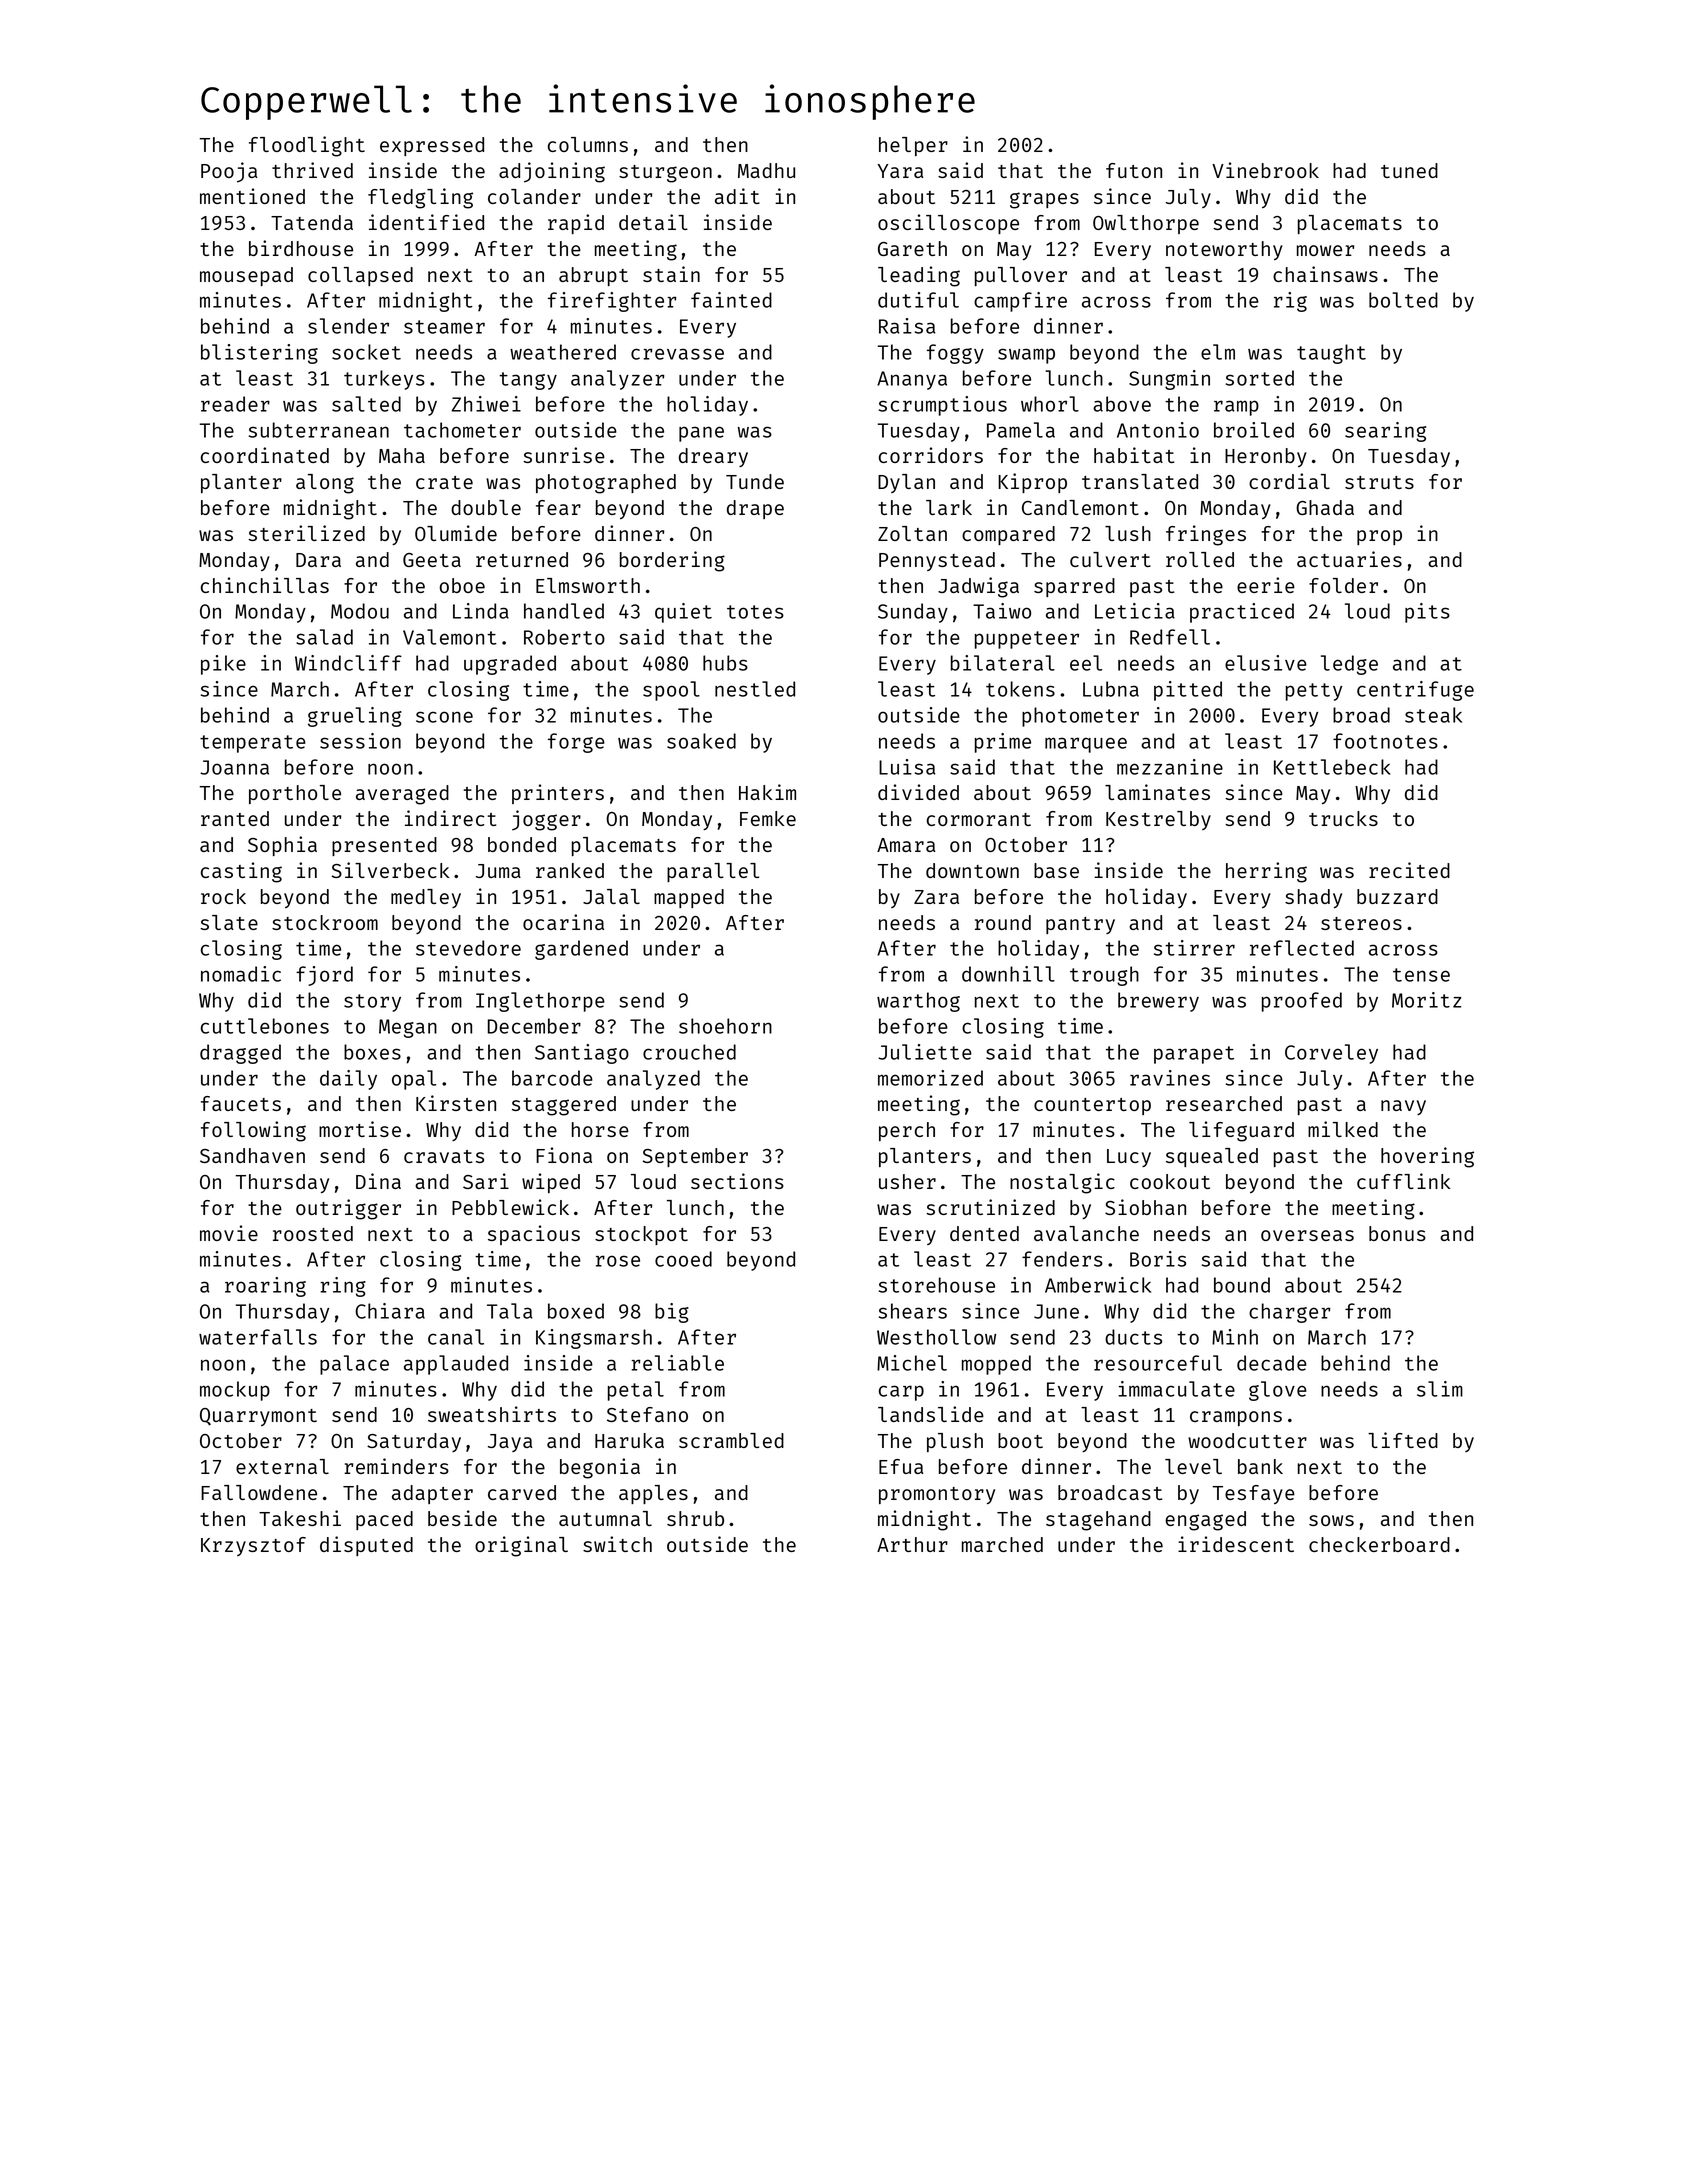 The height and width of the page is (2178, 1683). Describe the element at coordinates (348, 326) in the page. I see `slender` at that location.
